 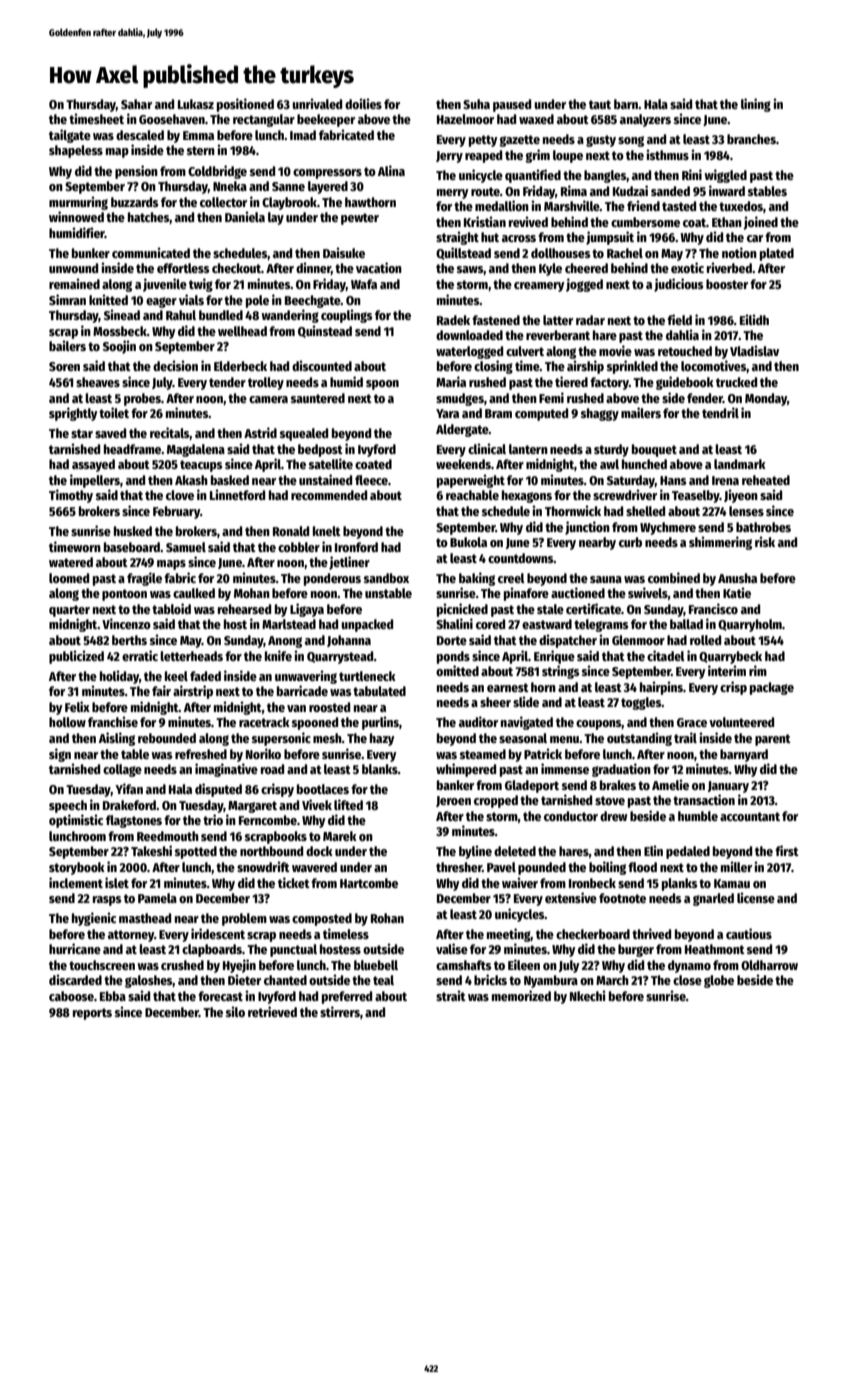 I want to click on shapeless, so click(x=76, y=151).
